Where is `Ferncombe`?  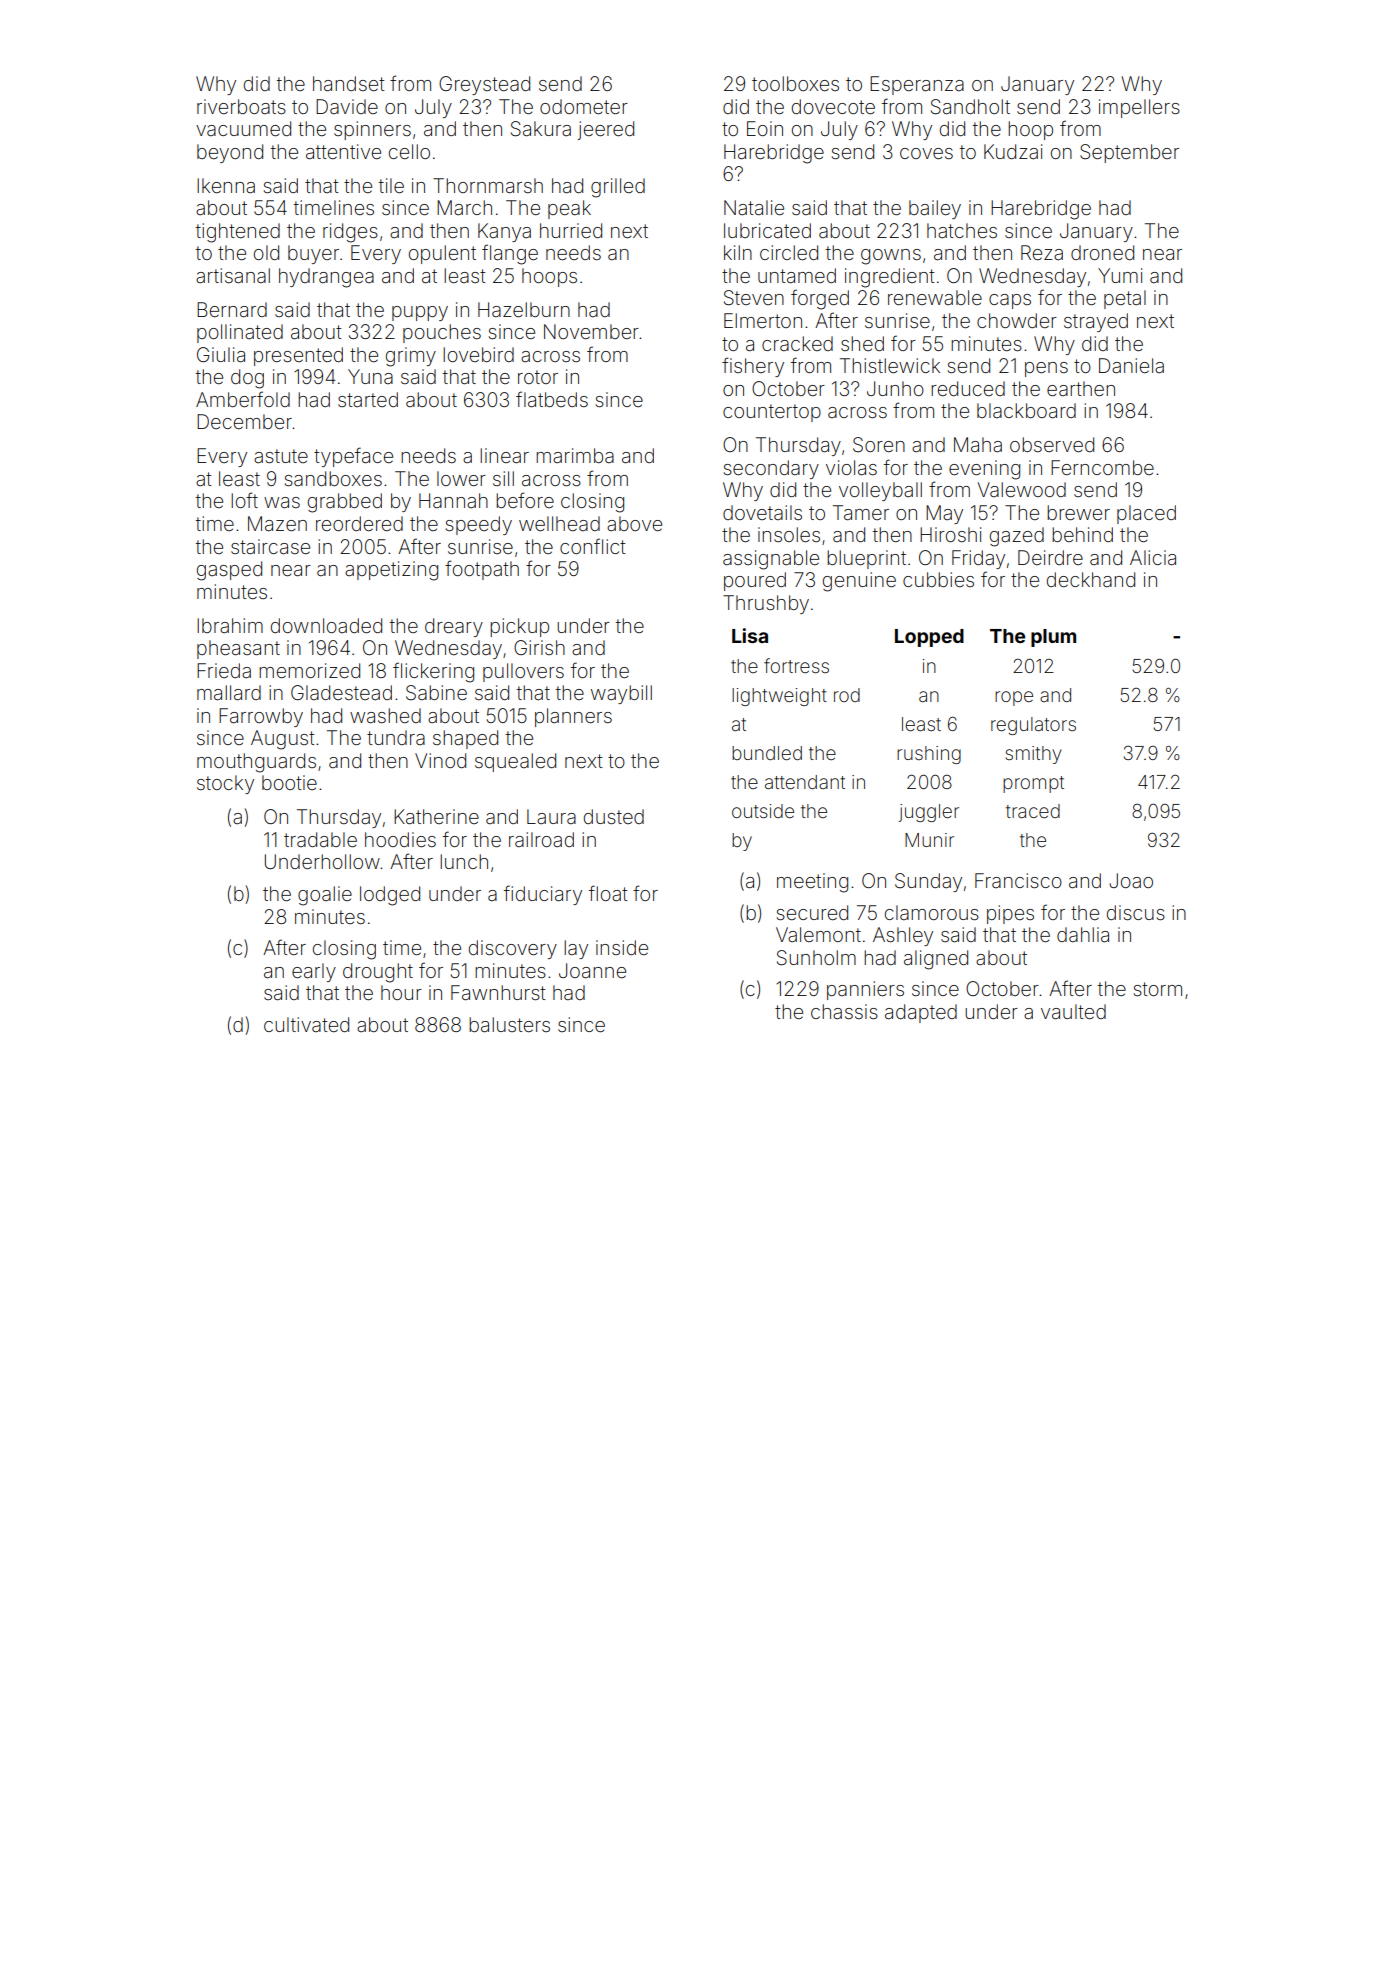
Ferncombe is located at coordinates (1102, 467).
